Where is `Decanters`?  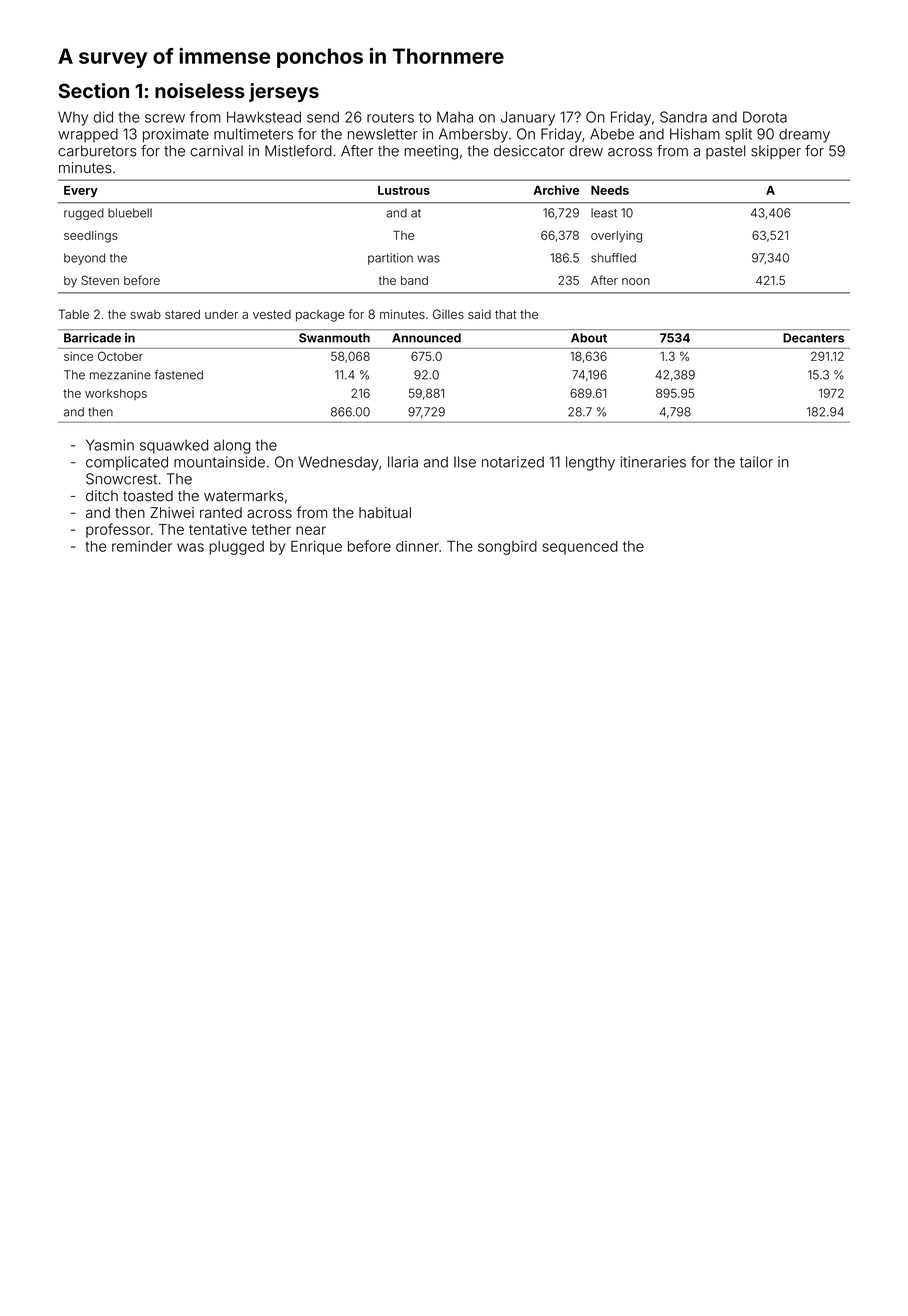
Decanters is located at coordinates (813, 338).
